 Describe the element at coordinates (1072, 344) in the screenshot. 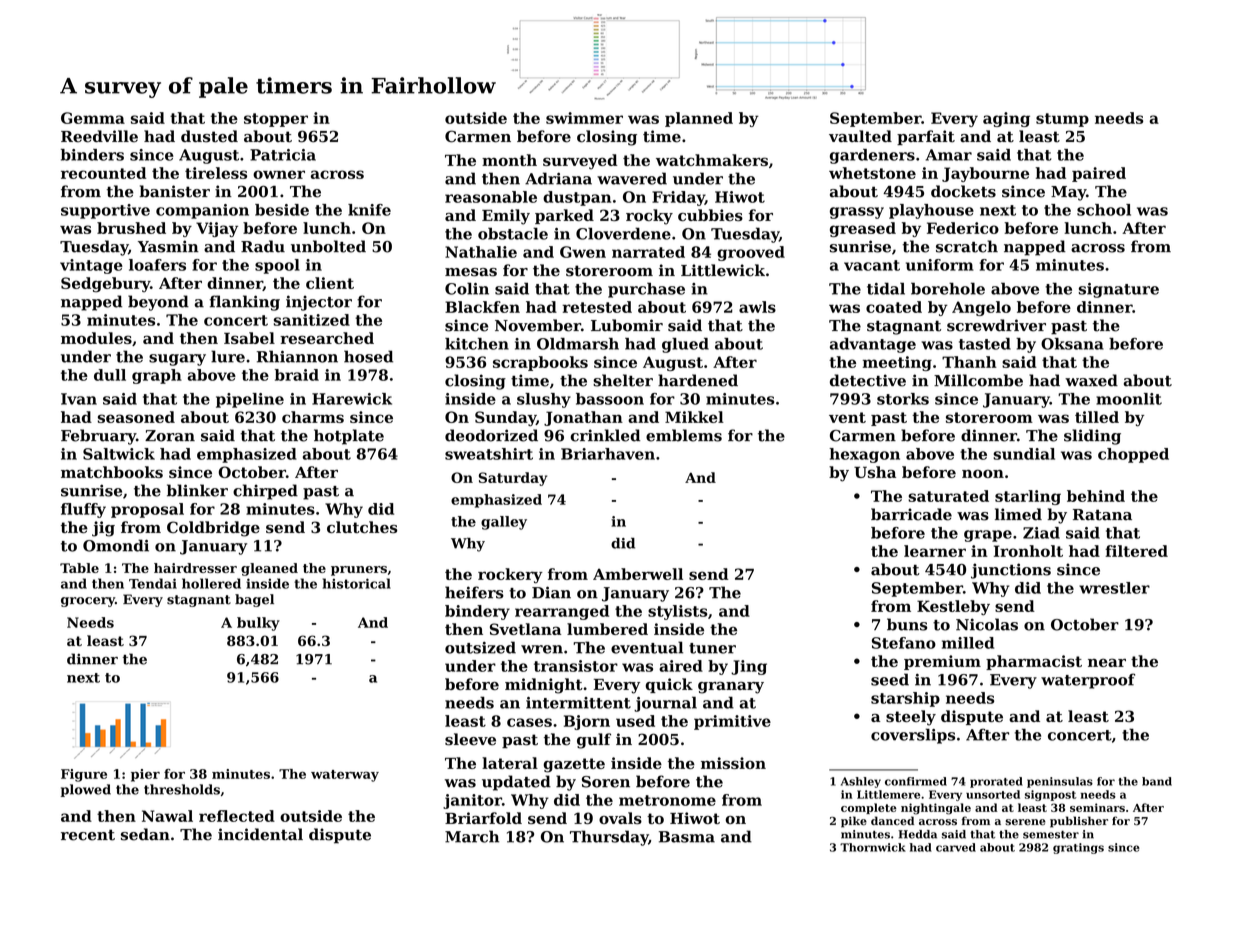

I see `Oksana` at that location.
